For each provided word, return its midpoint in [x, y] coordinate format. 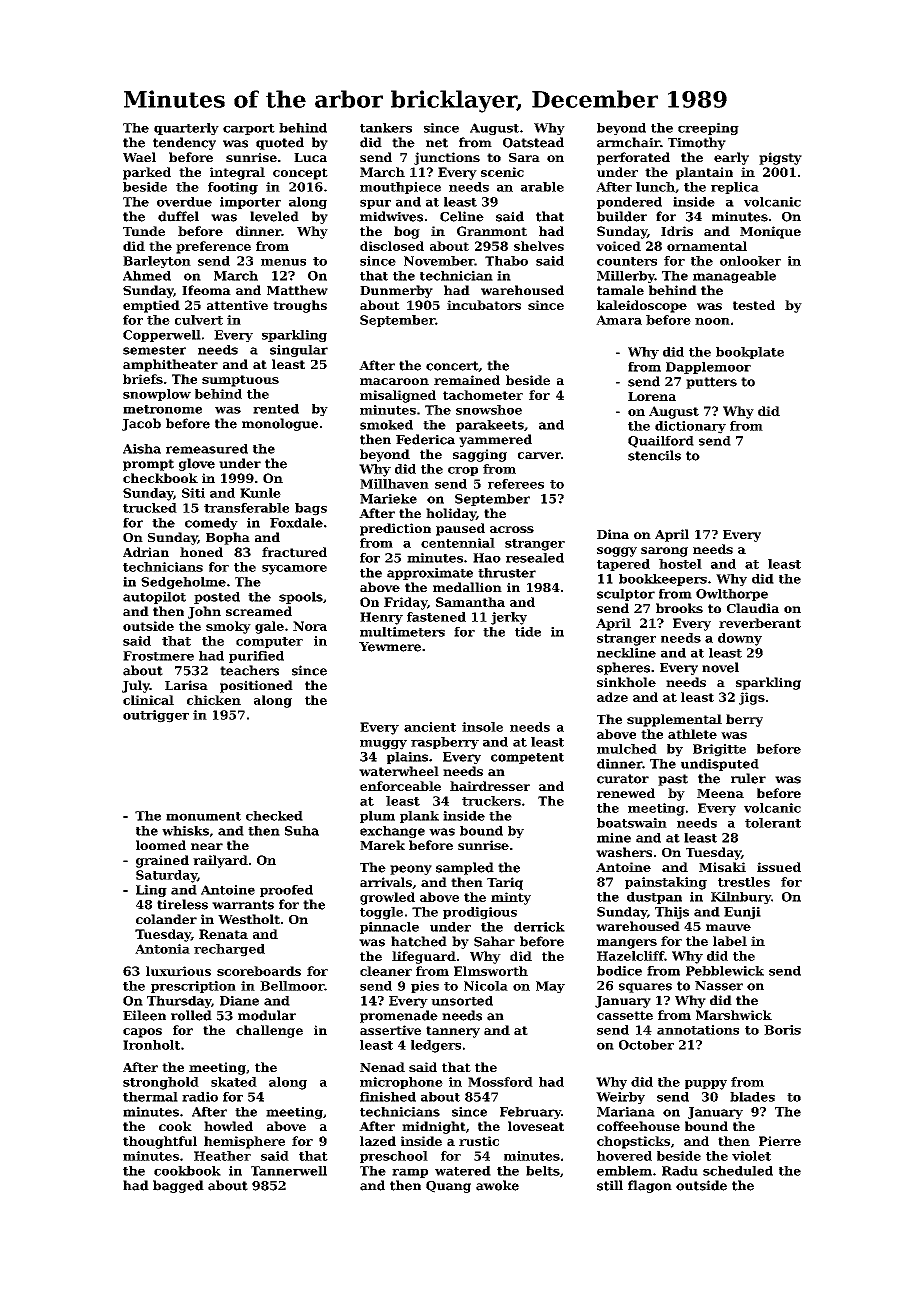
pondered [629, 203]
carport [249, 129]
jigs [752, 698]
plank [419, 817]
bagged [178, 1186]
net [437, 143]
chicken [214, 700]
